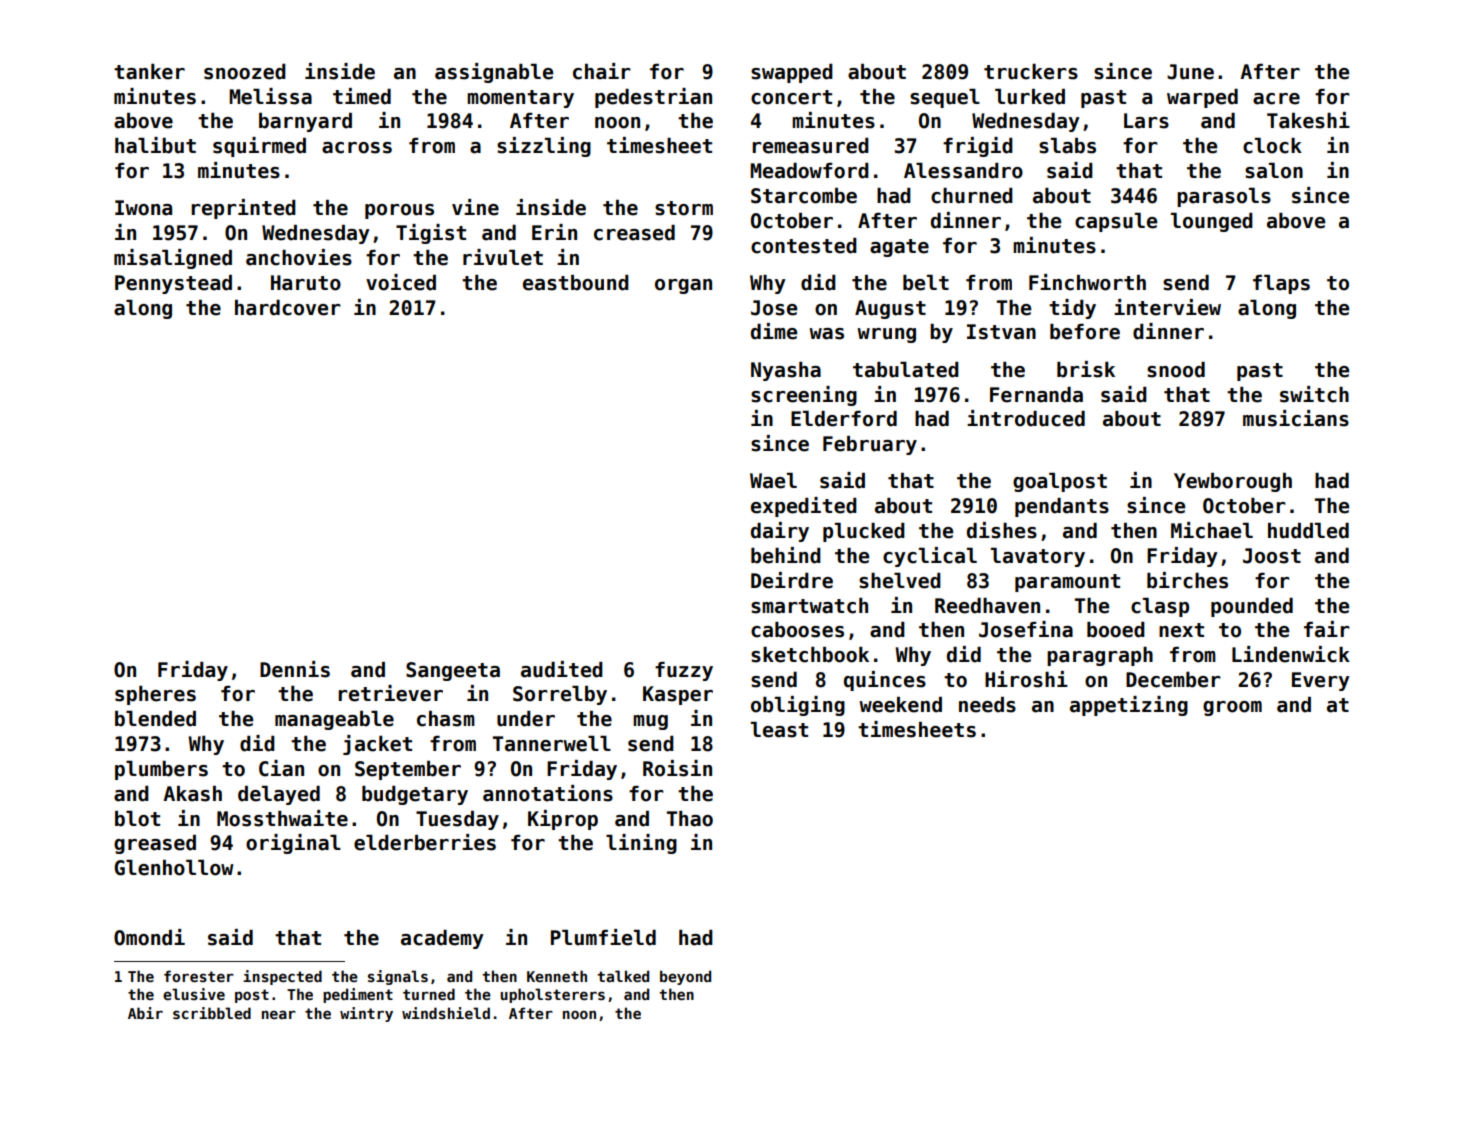  Describe the element at coordinates (1038, 557) in the screenshot. I see `lavatory` at that location.
